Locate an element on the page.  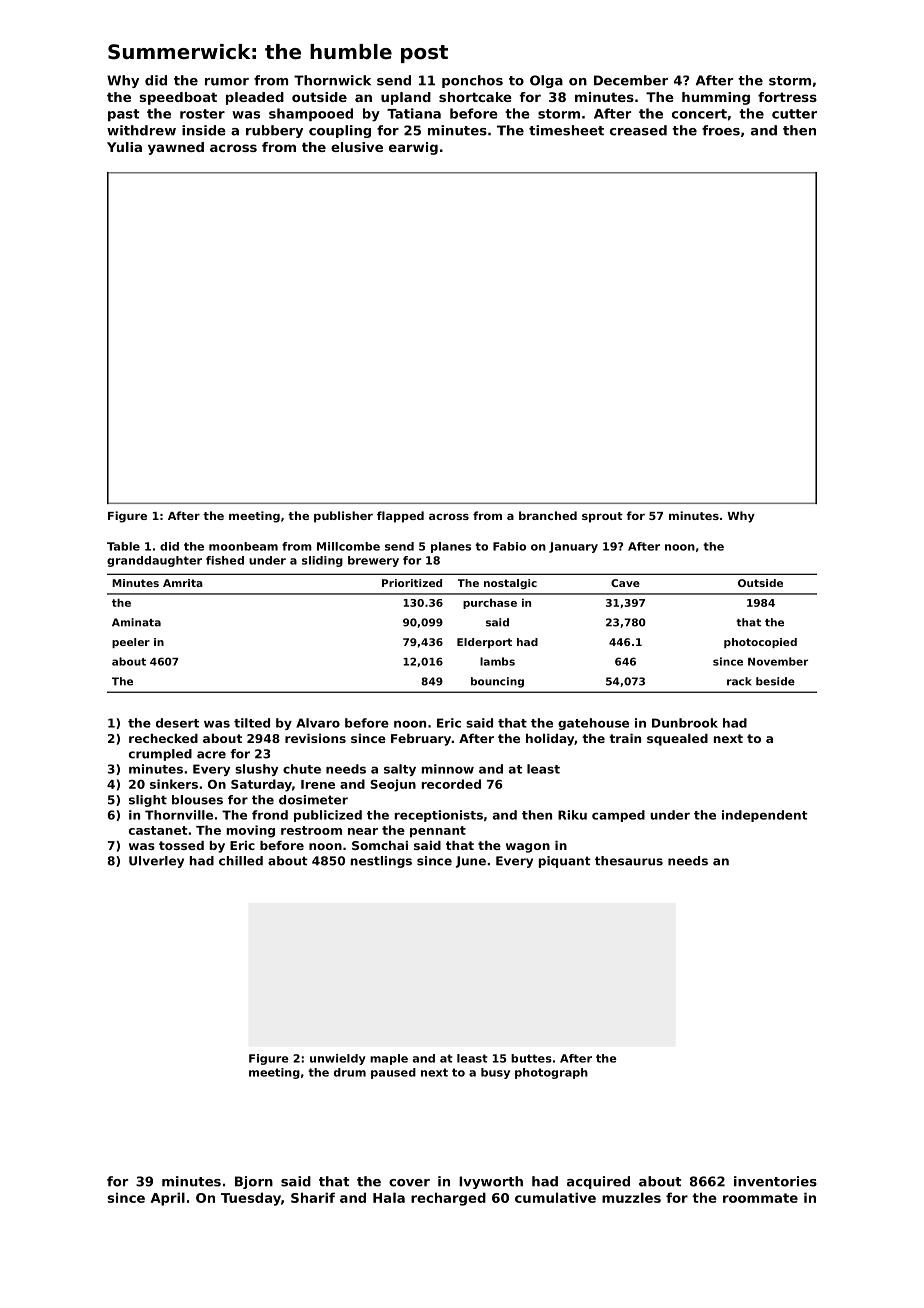
roommate is located at coordinates (760, 1198).
